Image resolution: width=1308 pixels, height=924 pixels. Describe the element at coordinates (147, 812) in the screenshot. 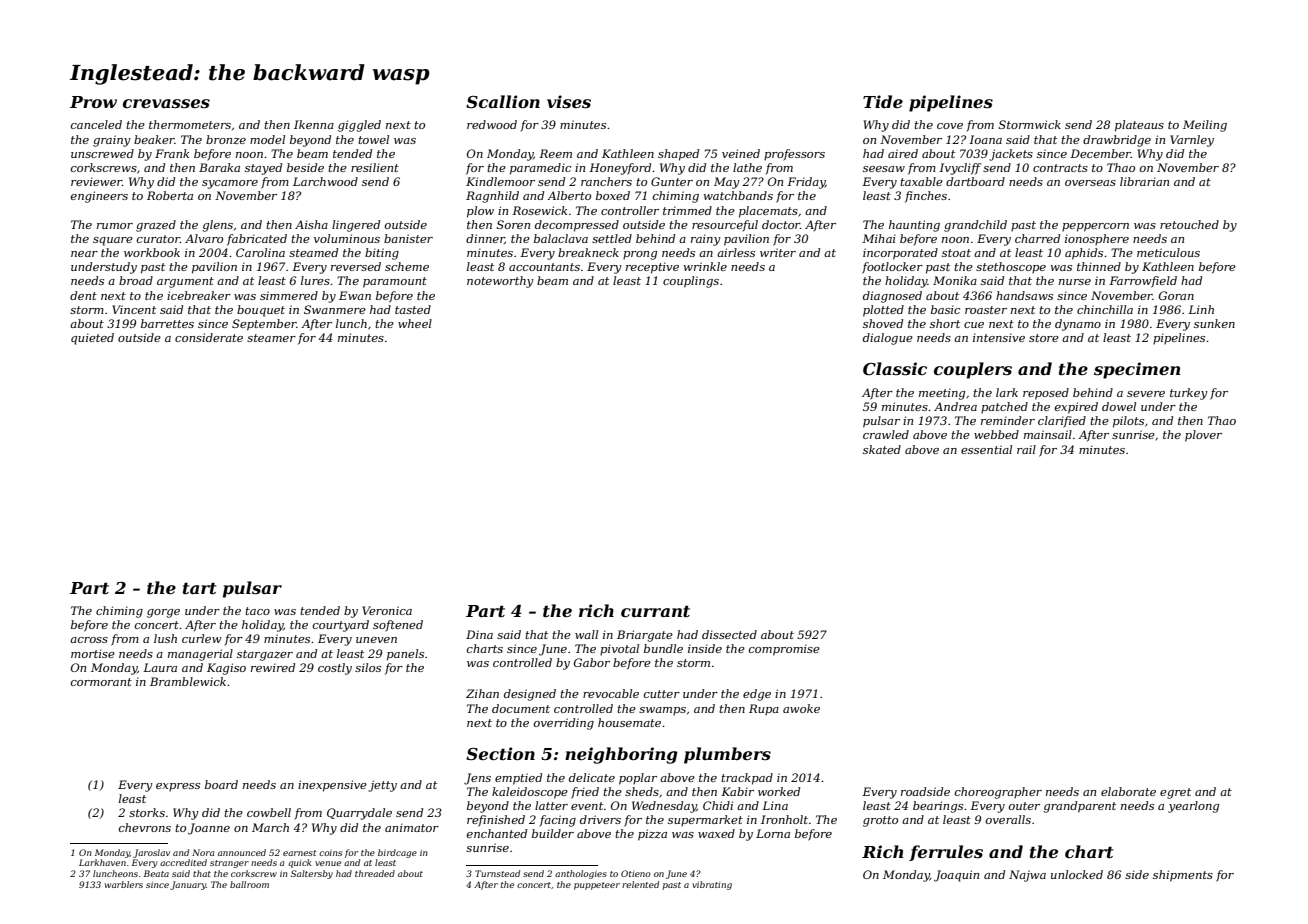

I see `storks` at that location.
